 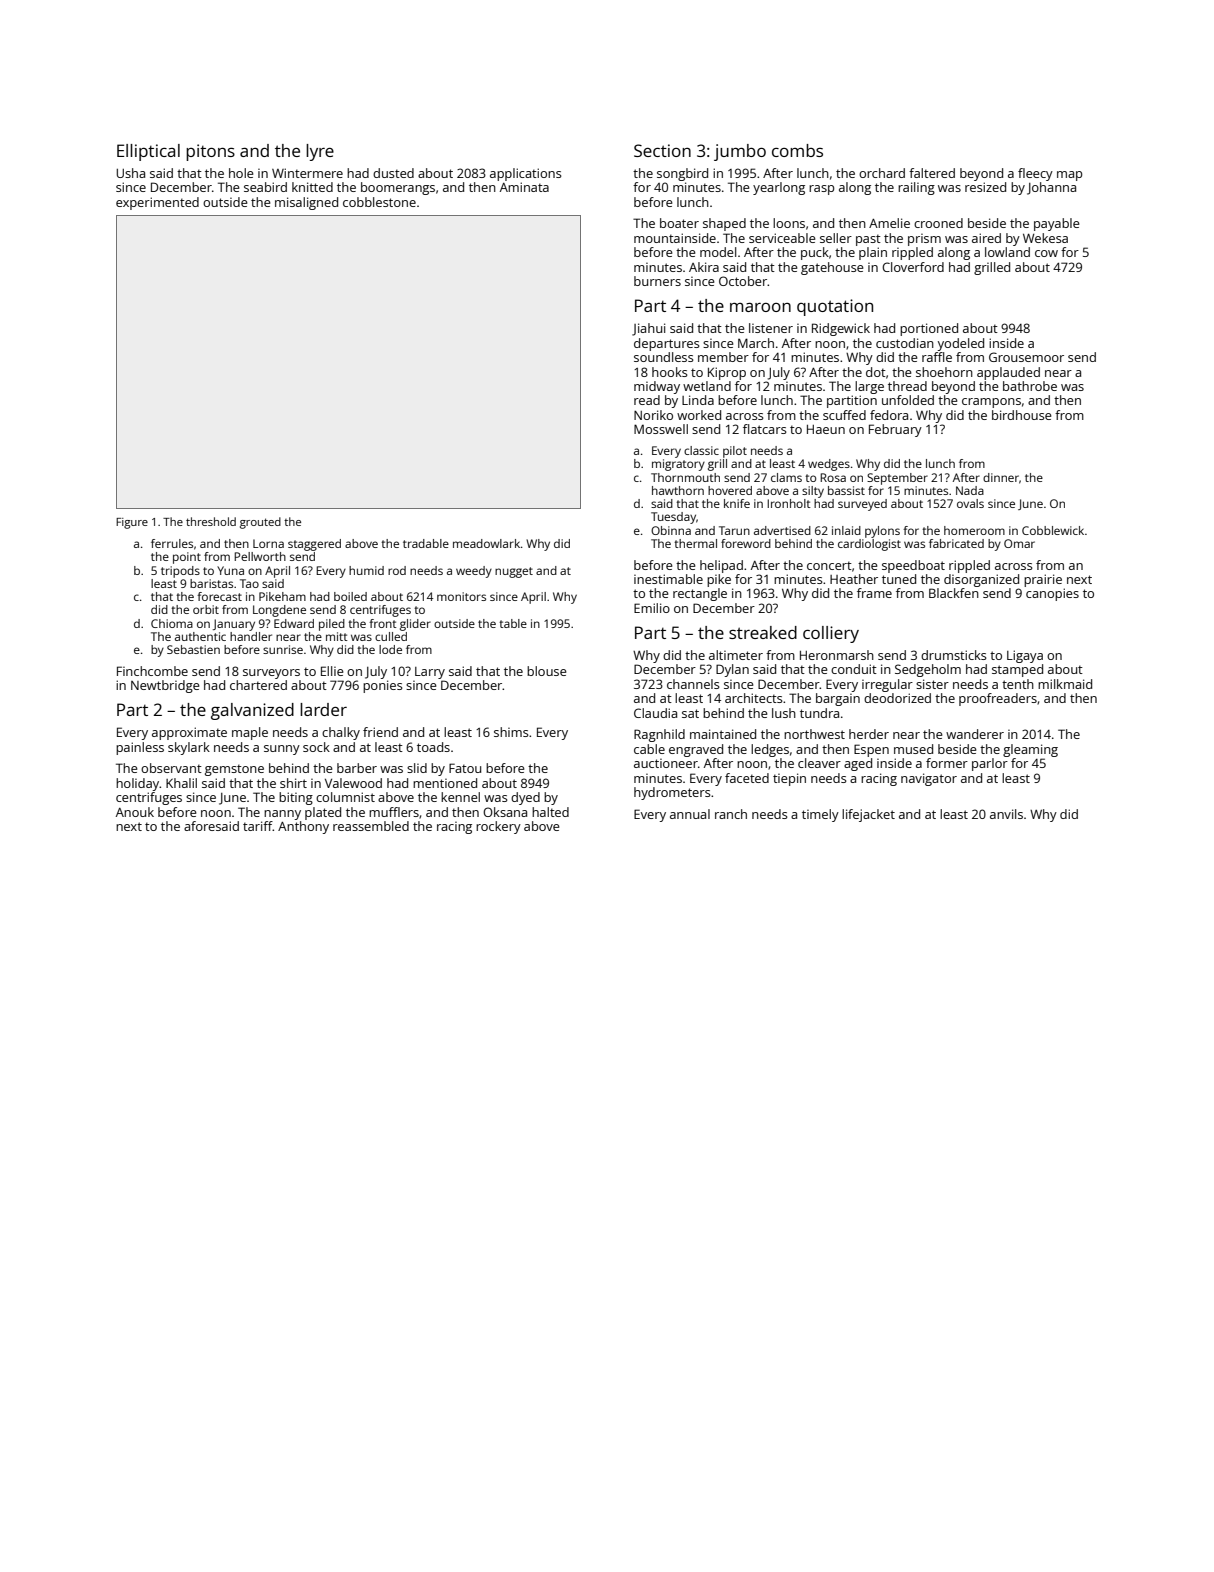 What do you see at coordinates (320, 152) in the image?
I see `lyre` at bounding box center [320, 152].
